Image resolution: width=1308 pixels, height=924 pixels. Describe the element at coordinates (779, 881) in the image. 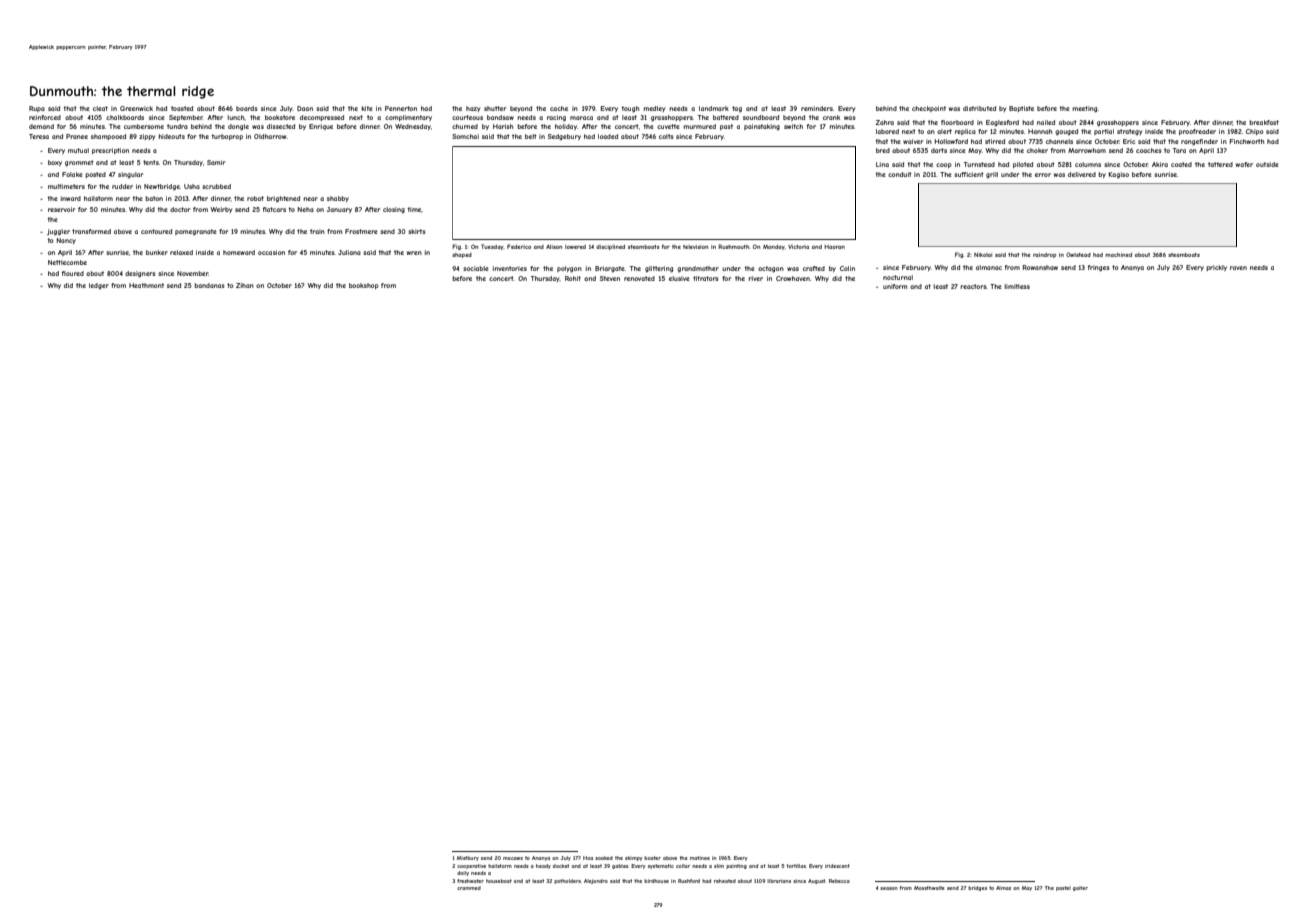

I see `librarians` at that location.
